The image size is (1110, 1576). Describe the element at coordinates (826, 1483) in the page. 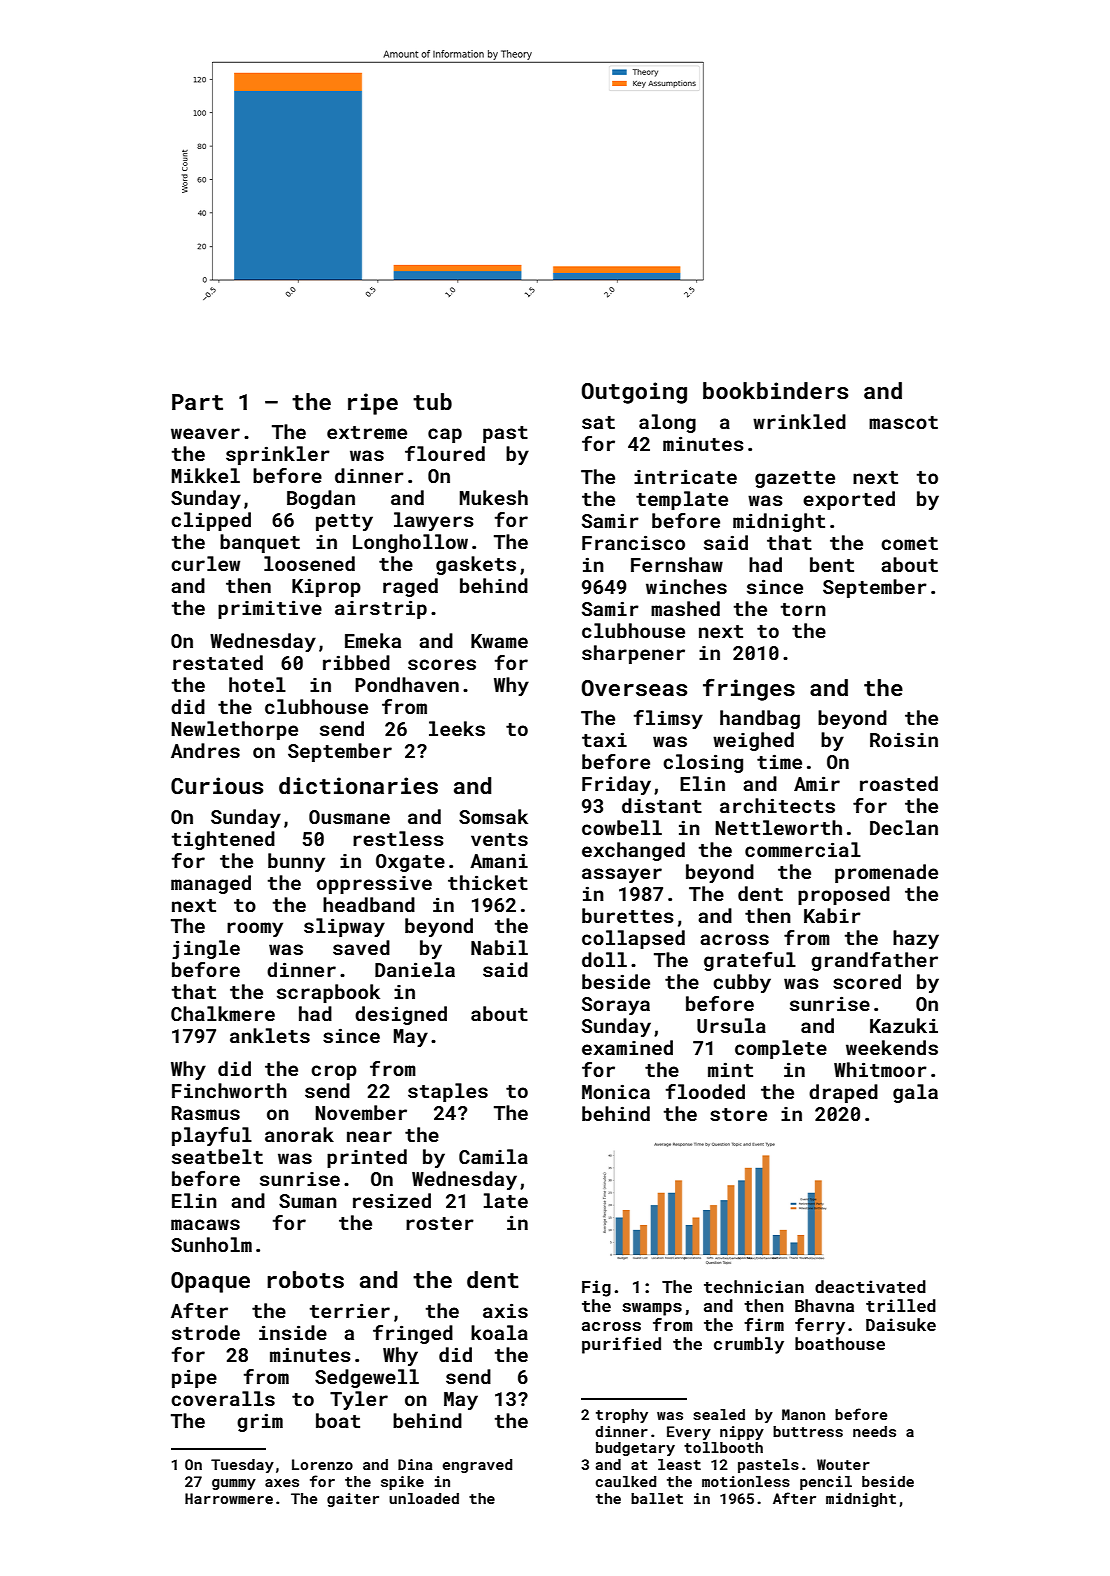

I see `pencil` at that location.
